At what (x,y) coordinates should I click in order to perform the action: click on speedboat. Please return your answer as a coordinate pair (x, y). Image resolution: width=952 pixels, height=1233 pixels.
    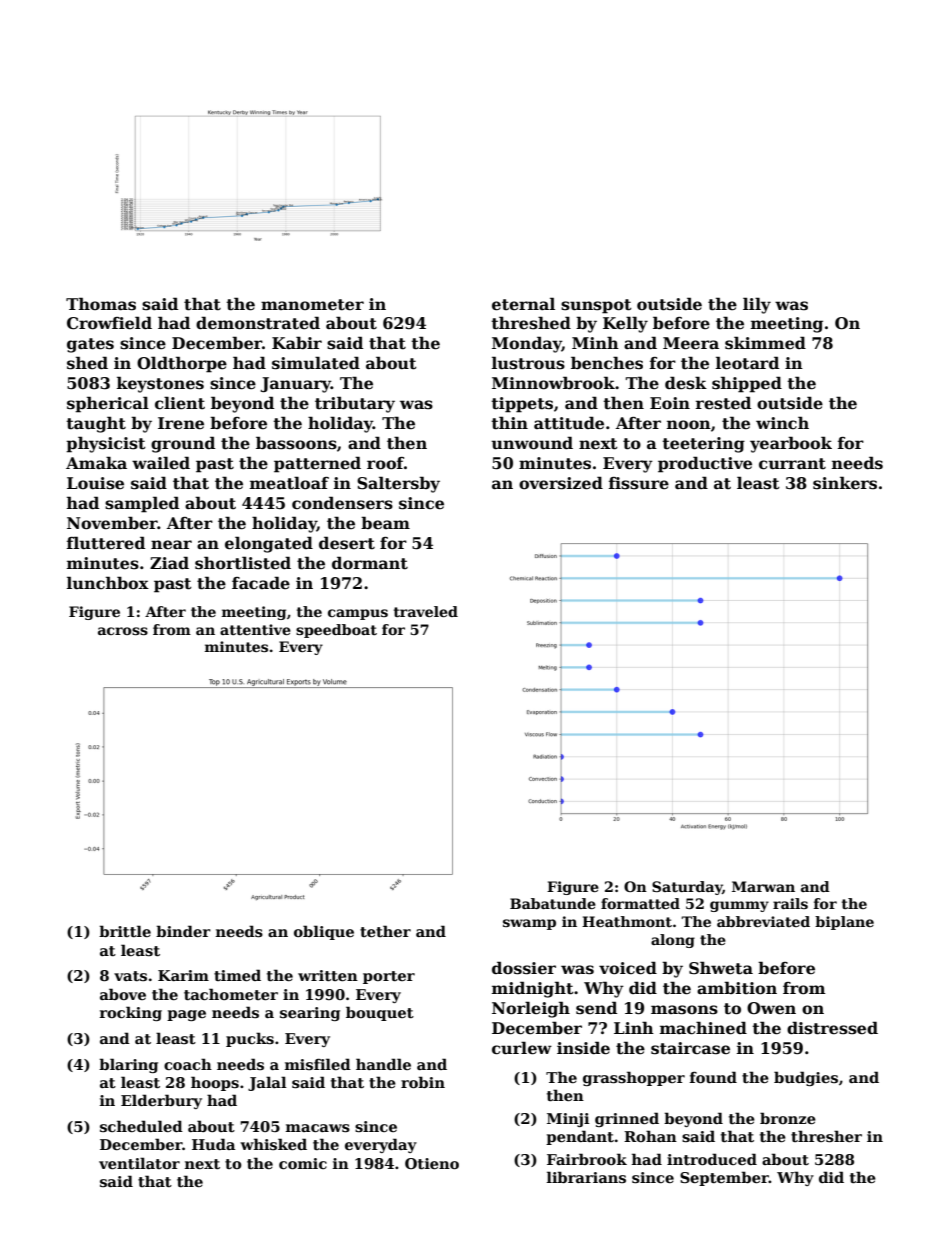
    Looking at the image, I should click on (336, 631).
